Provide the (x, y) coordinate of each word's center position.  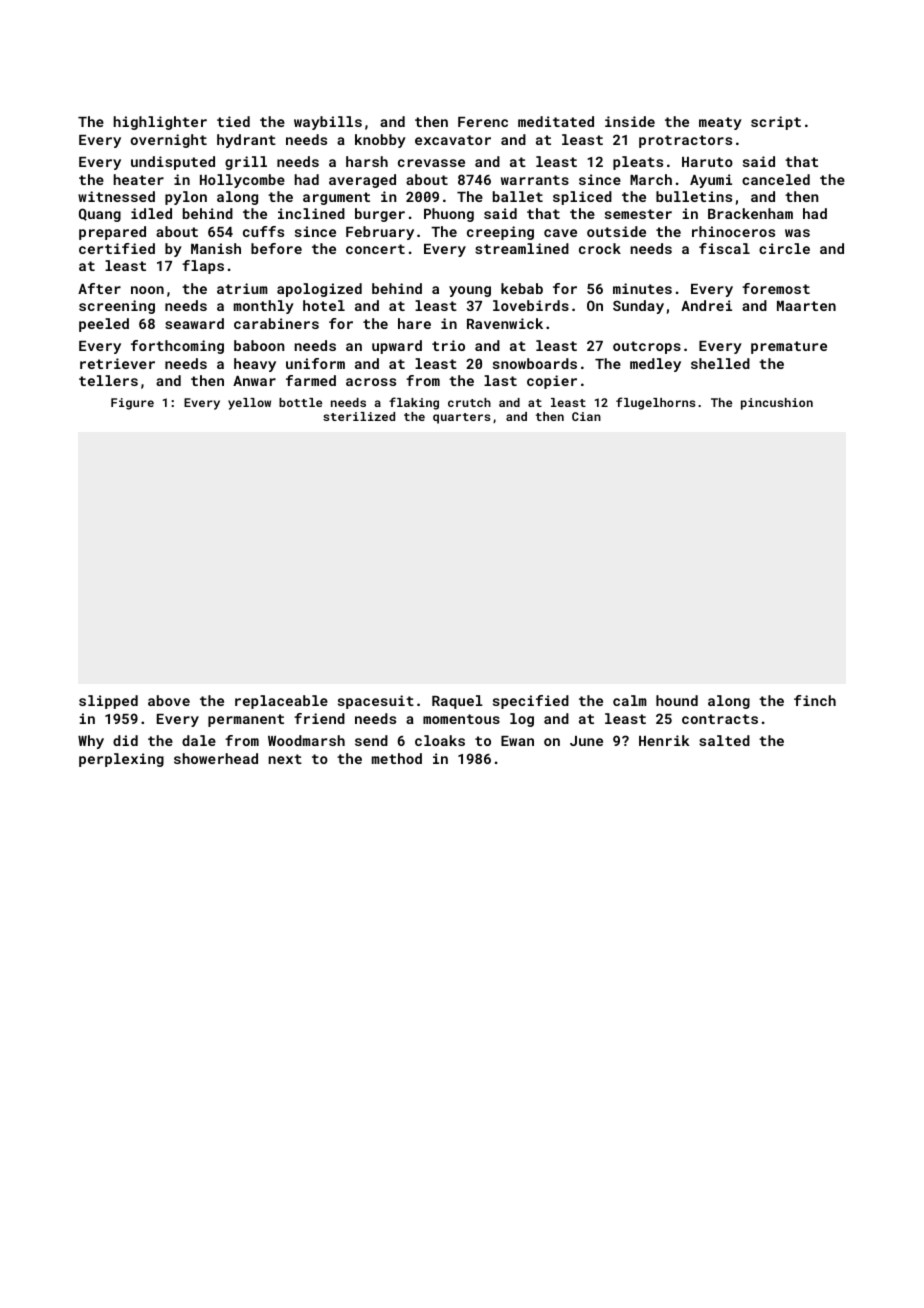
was (797, 233)
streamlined (522, 248)
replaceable (281, 702)
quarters (462, 418)
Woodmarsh (306, 740)
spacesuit (376, 702)
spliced (582, 198)
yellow (249, 404)
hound (677, 700)
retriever (117, 363)
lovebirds (531, 305)
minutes (642, 288)
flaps (203, 267)
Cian (586, 416)
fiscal (724, 248)
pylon (186, 198)
